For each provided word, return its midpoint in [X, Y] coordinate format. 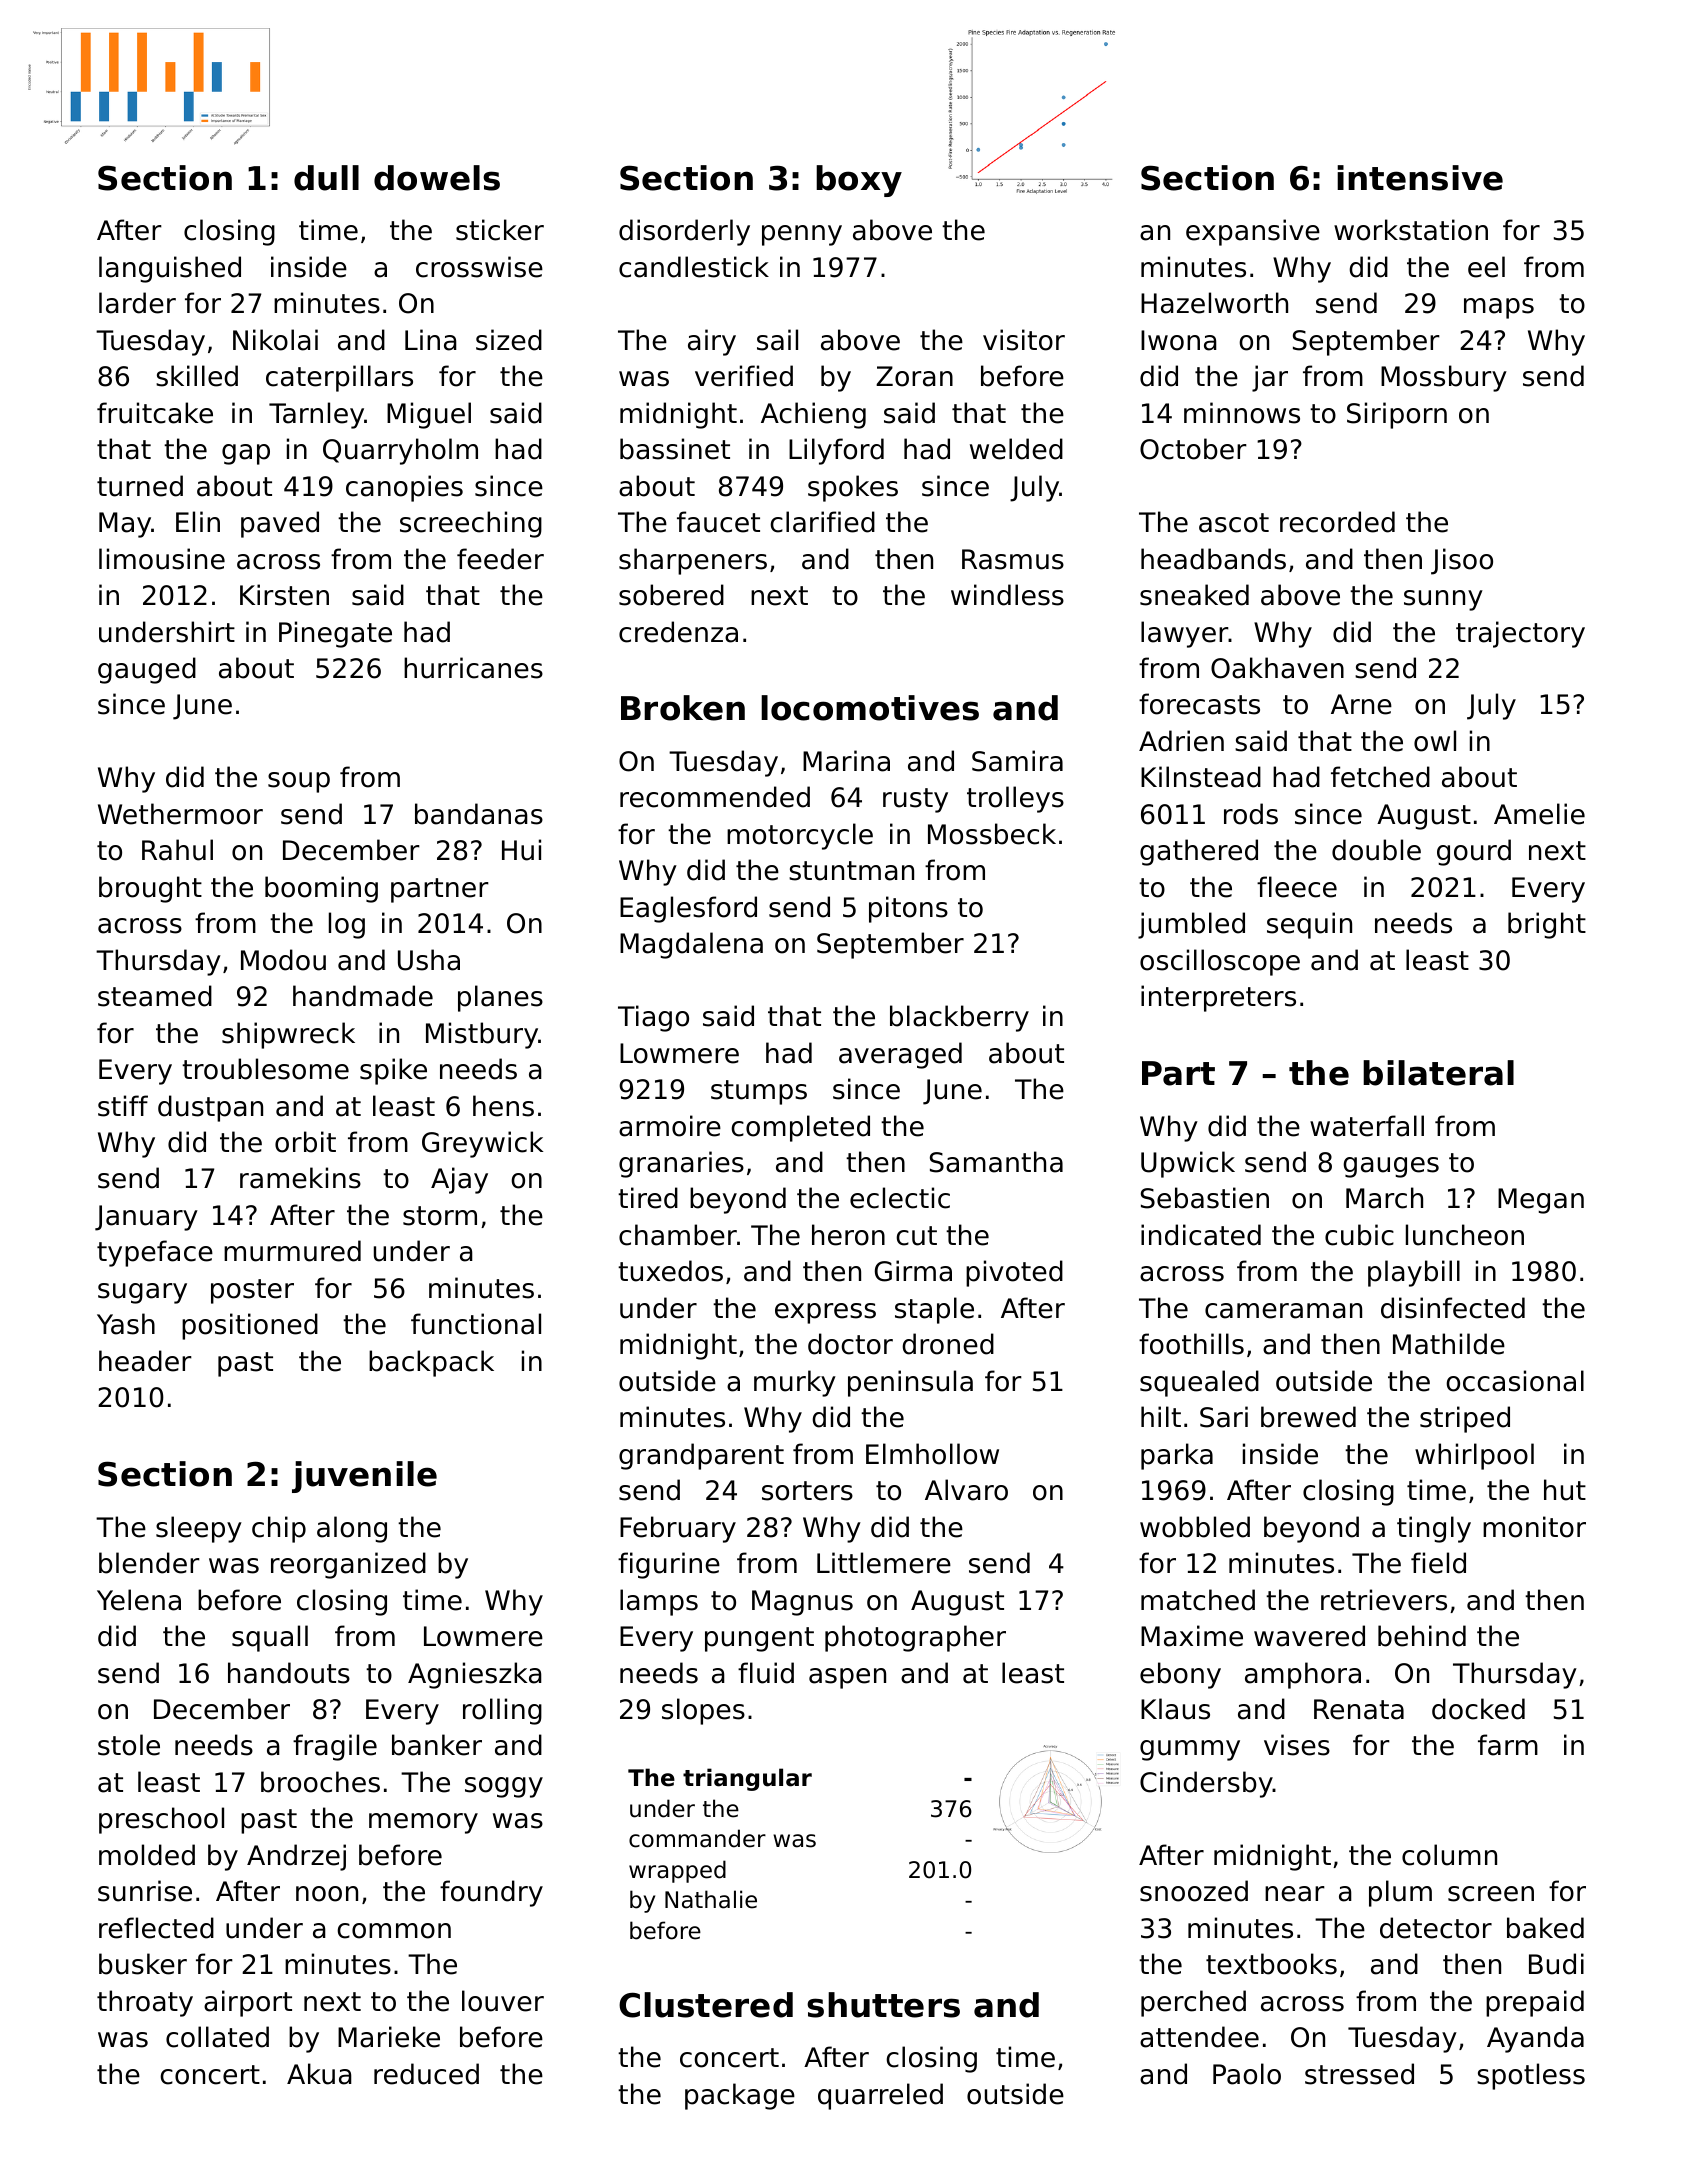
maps [1499, 308]
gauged [147, 670]
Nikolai [275, 340]
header [145, 1361]
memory [423, 1823]
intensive [1420, 178]
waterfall [1367, 1126]
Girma [913, 1271]
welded [1016, 449]
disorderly [684, 232]
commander [697, 1838]
